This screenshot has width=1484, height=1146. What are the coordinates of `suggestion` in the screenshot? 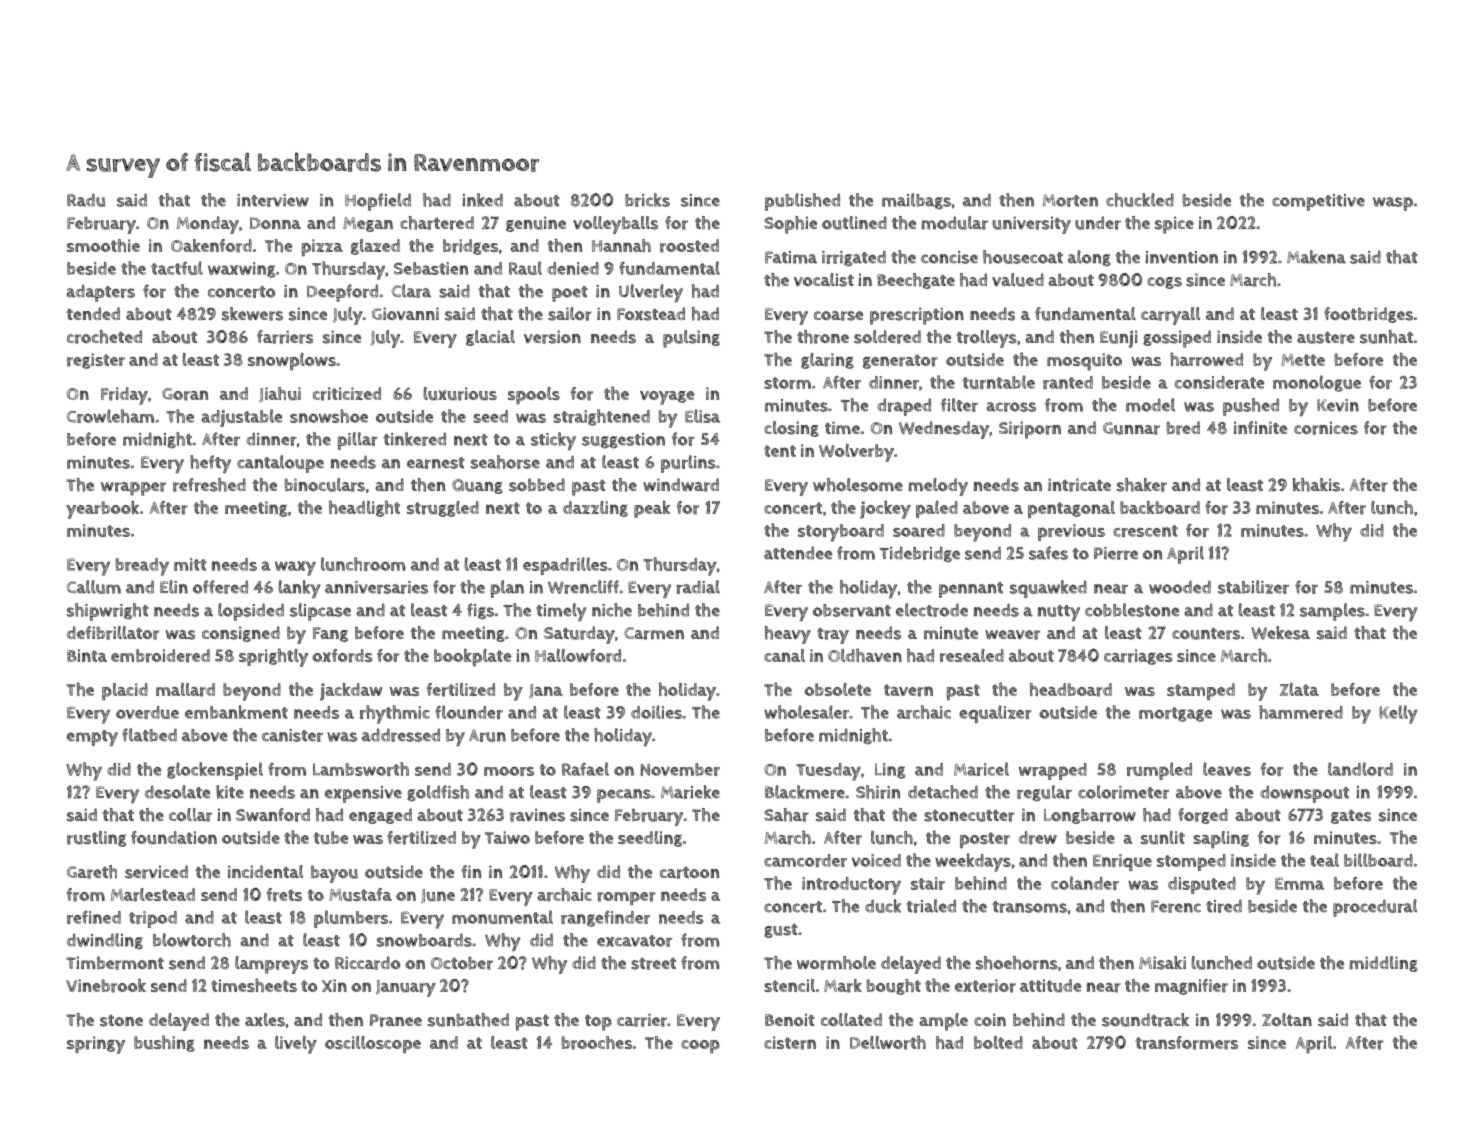 It's located at (623, 440).
